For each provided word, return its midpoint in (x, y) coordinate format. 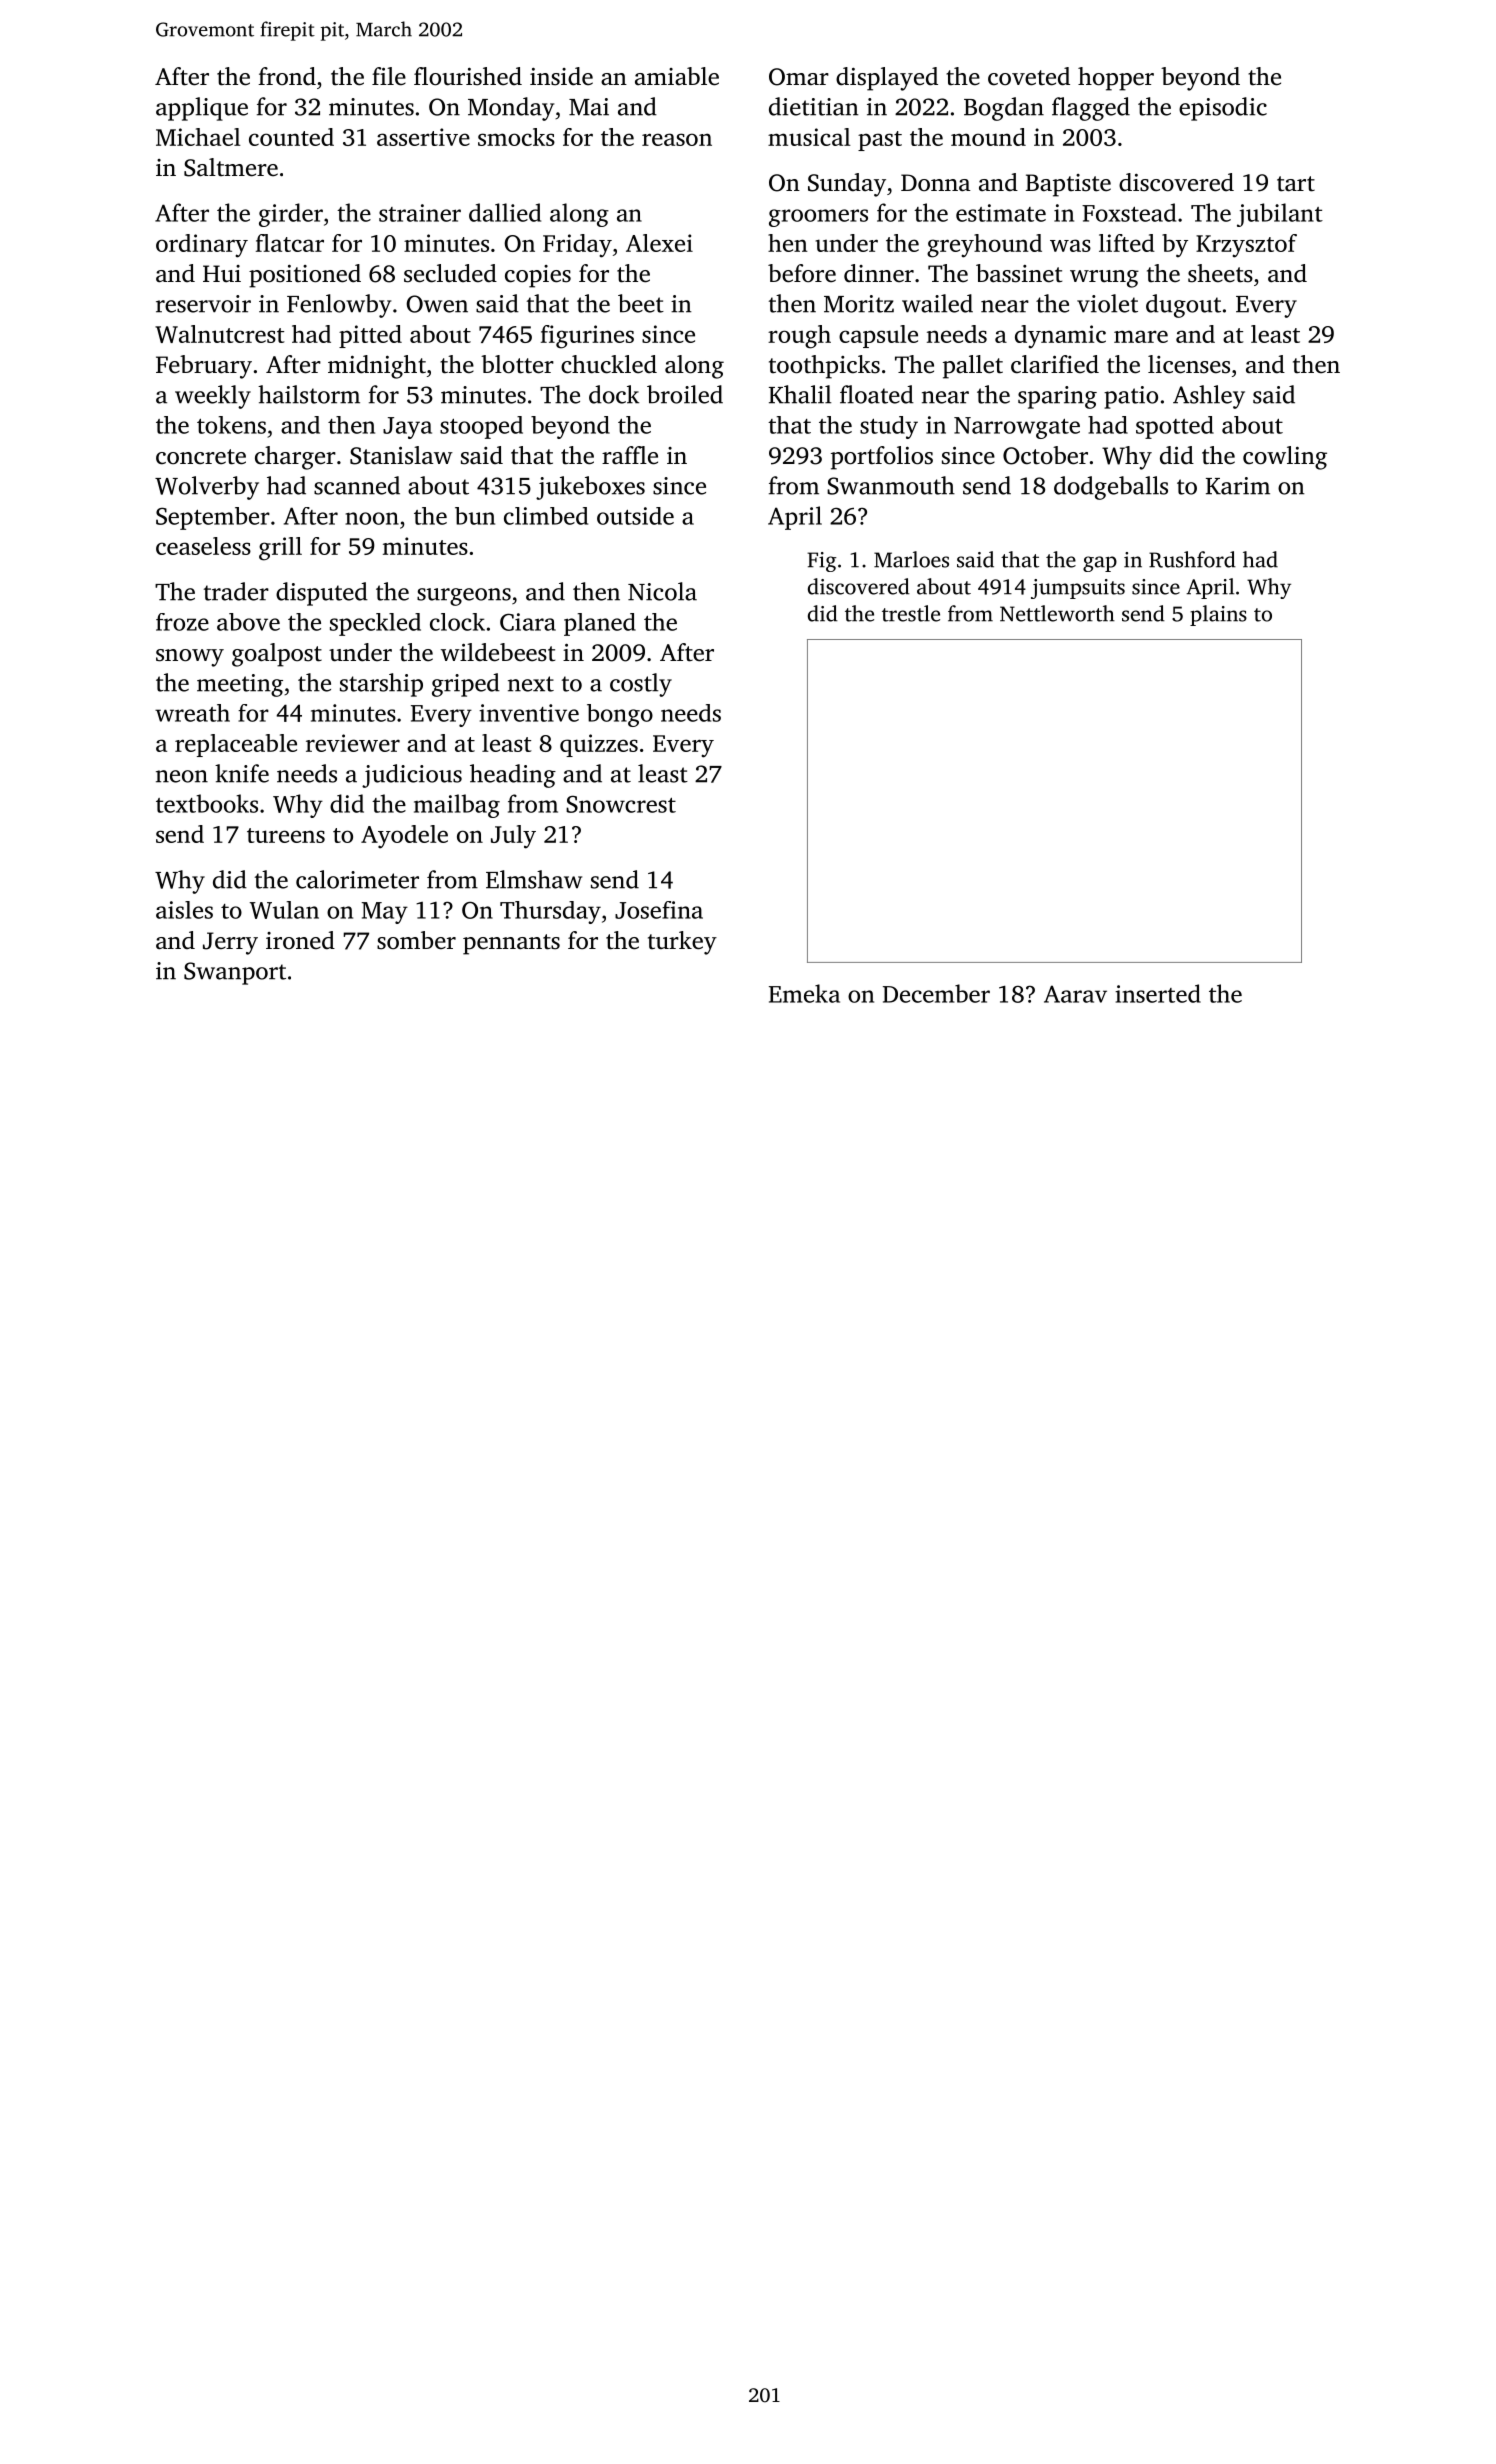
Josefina (659, 910)
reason (677, 139)
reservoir (203, 304)
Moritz (859, 304)
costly (641, 685)
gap (1100, 564)
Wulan (284, 910)
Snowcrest (621, 804)
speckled (375, 624)
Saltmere (231, 167)
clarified (1055, 364)
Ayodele (404, 837)
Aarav (1075, 994)
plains (1218, 615)
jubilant (1280, 215)
